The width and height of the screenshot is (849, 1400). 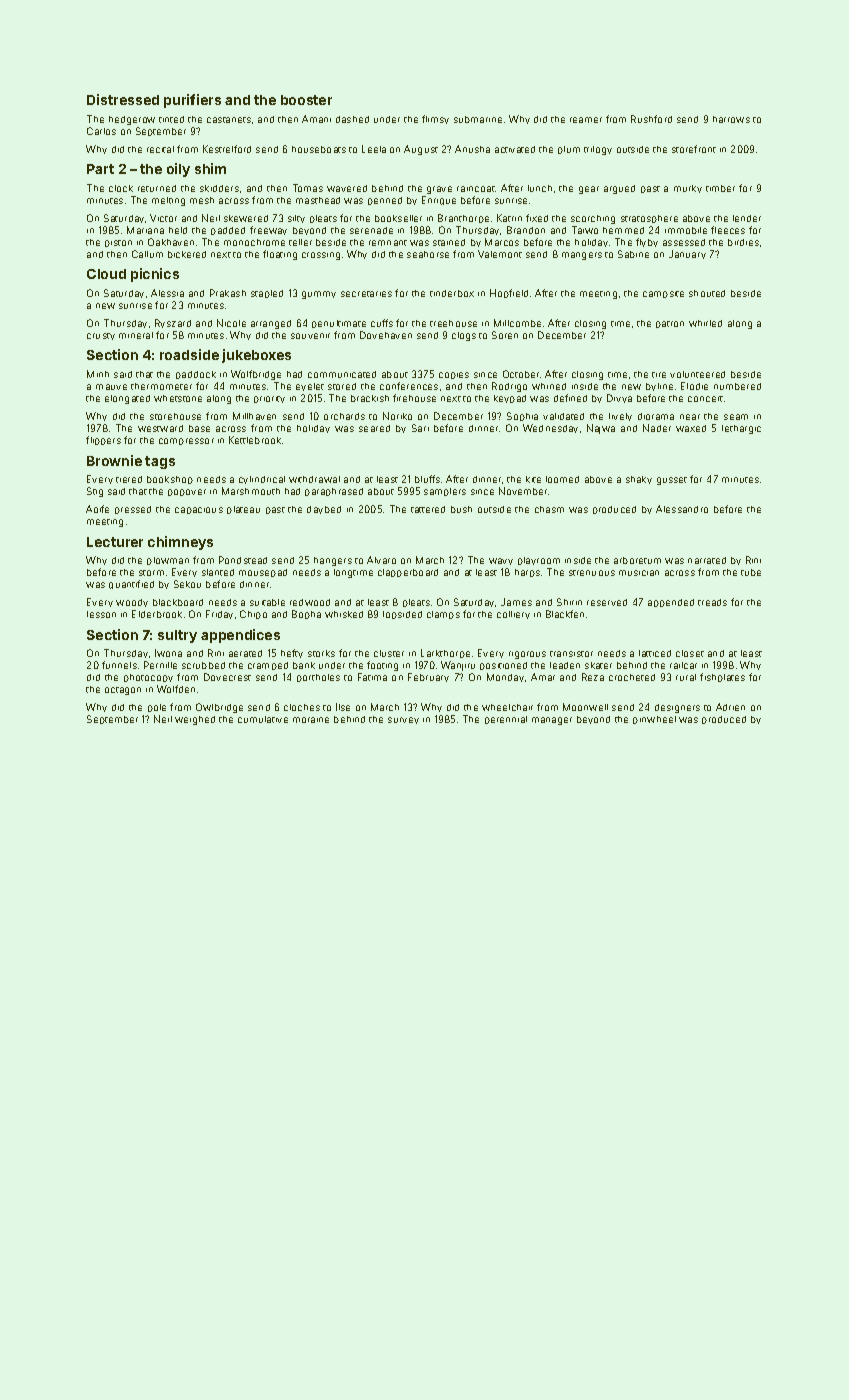 What do you see at coordinates (637, 560) in the screenshot?
I see `arboretum` at bounding box center [637, 560].
